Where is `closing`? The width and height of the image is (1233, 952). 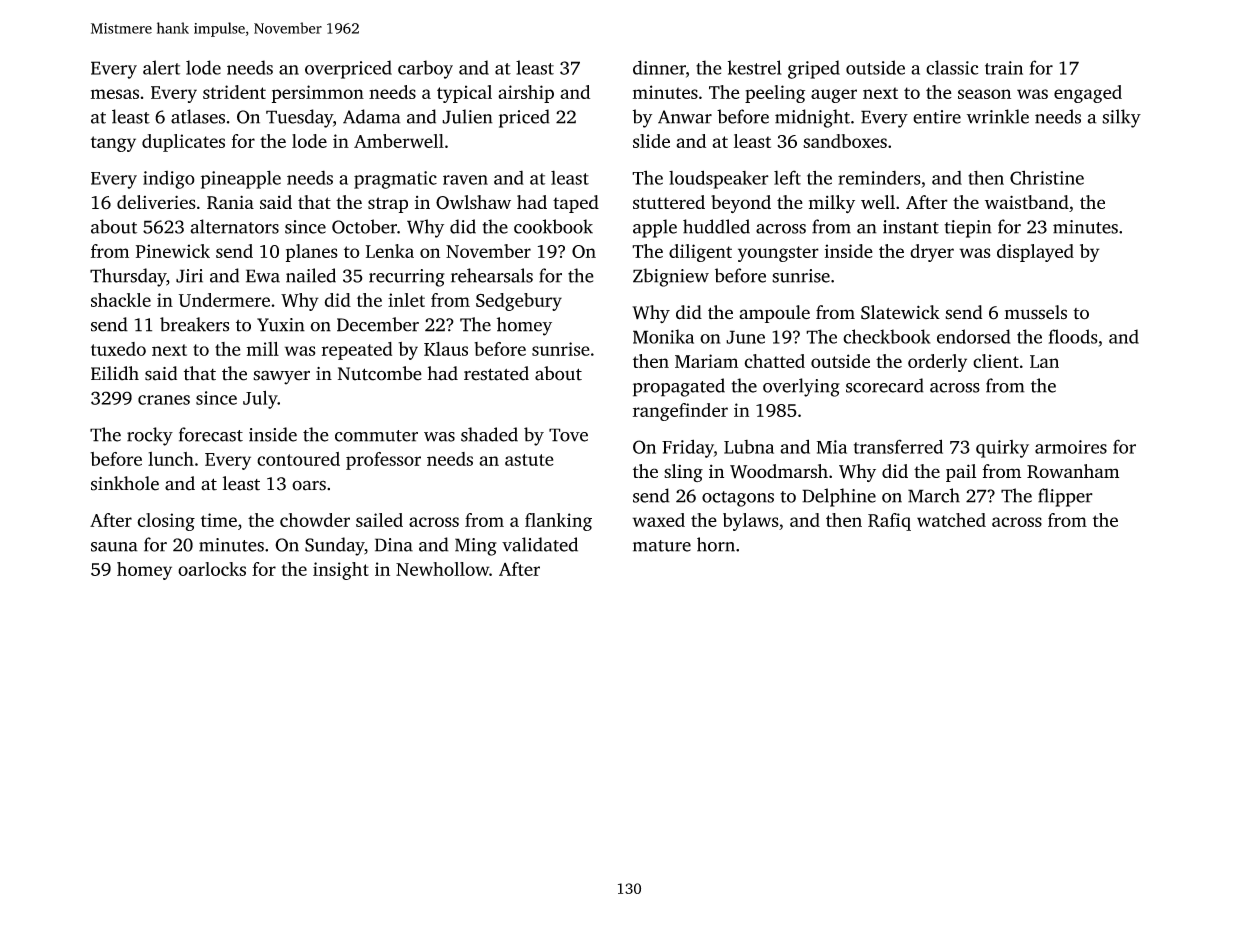 closing is located at coordinates (166, 522).
